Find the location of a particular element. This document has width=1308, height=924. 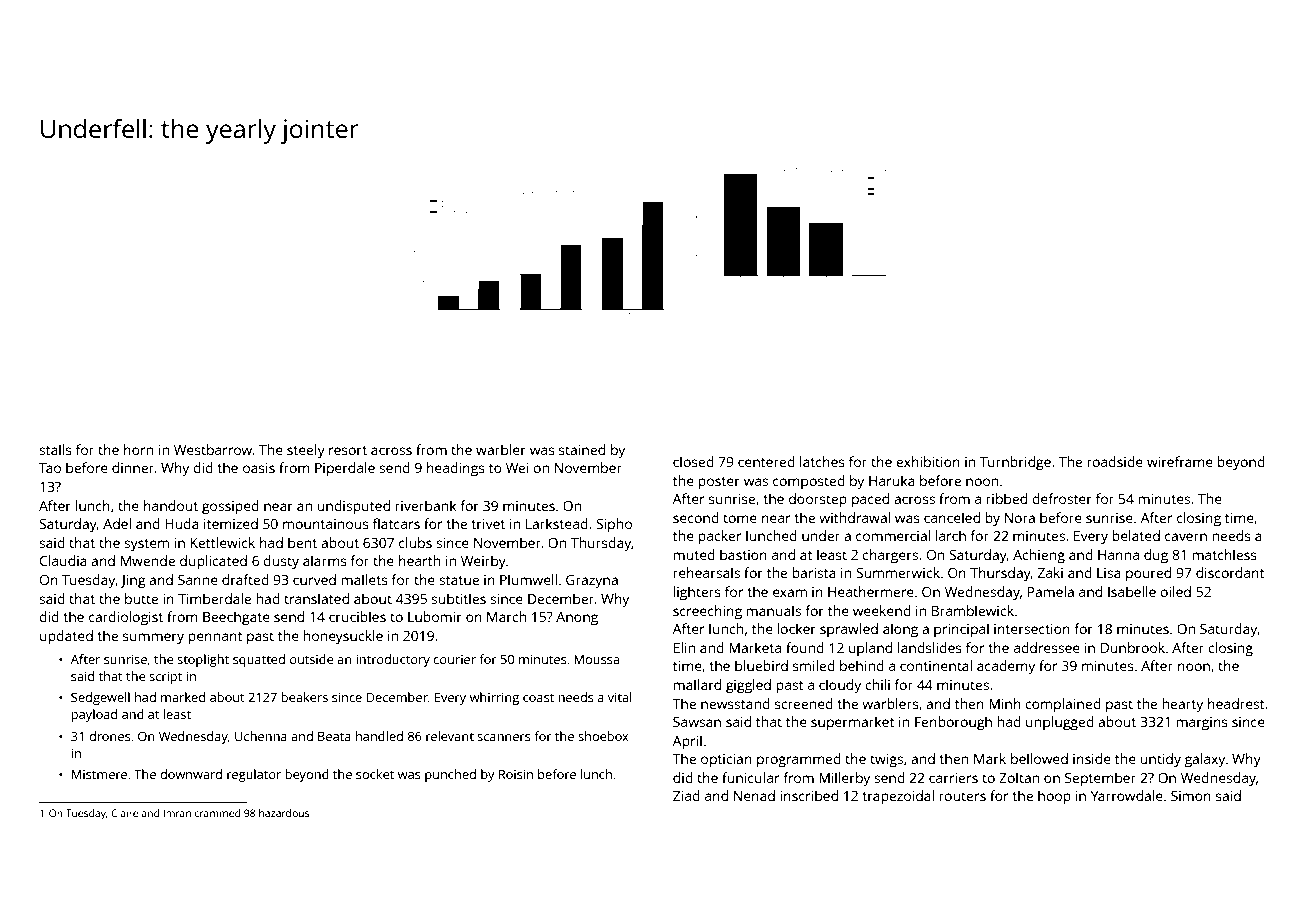

stained is located at coordinates (582, 449).
